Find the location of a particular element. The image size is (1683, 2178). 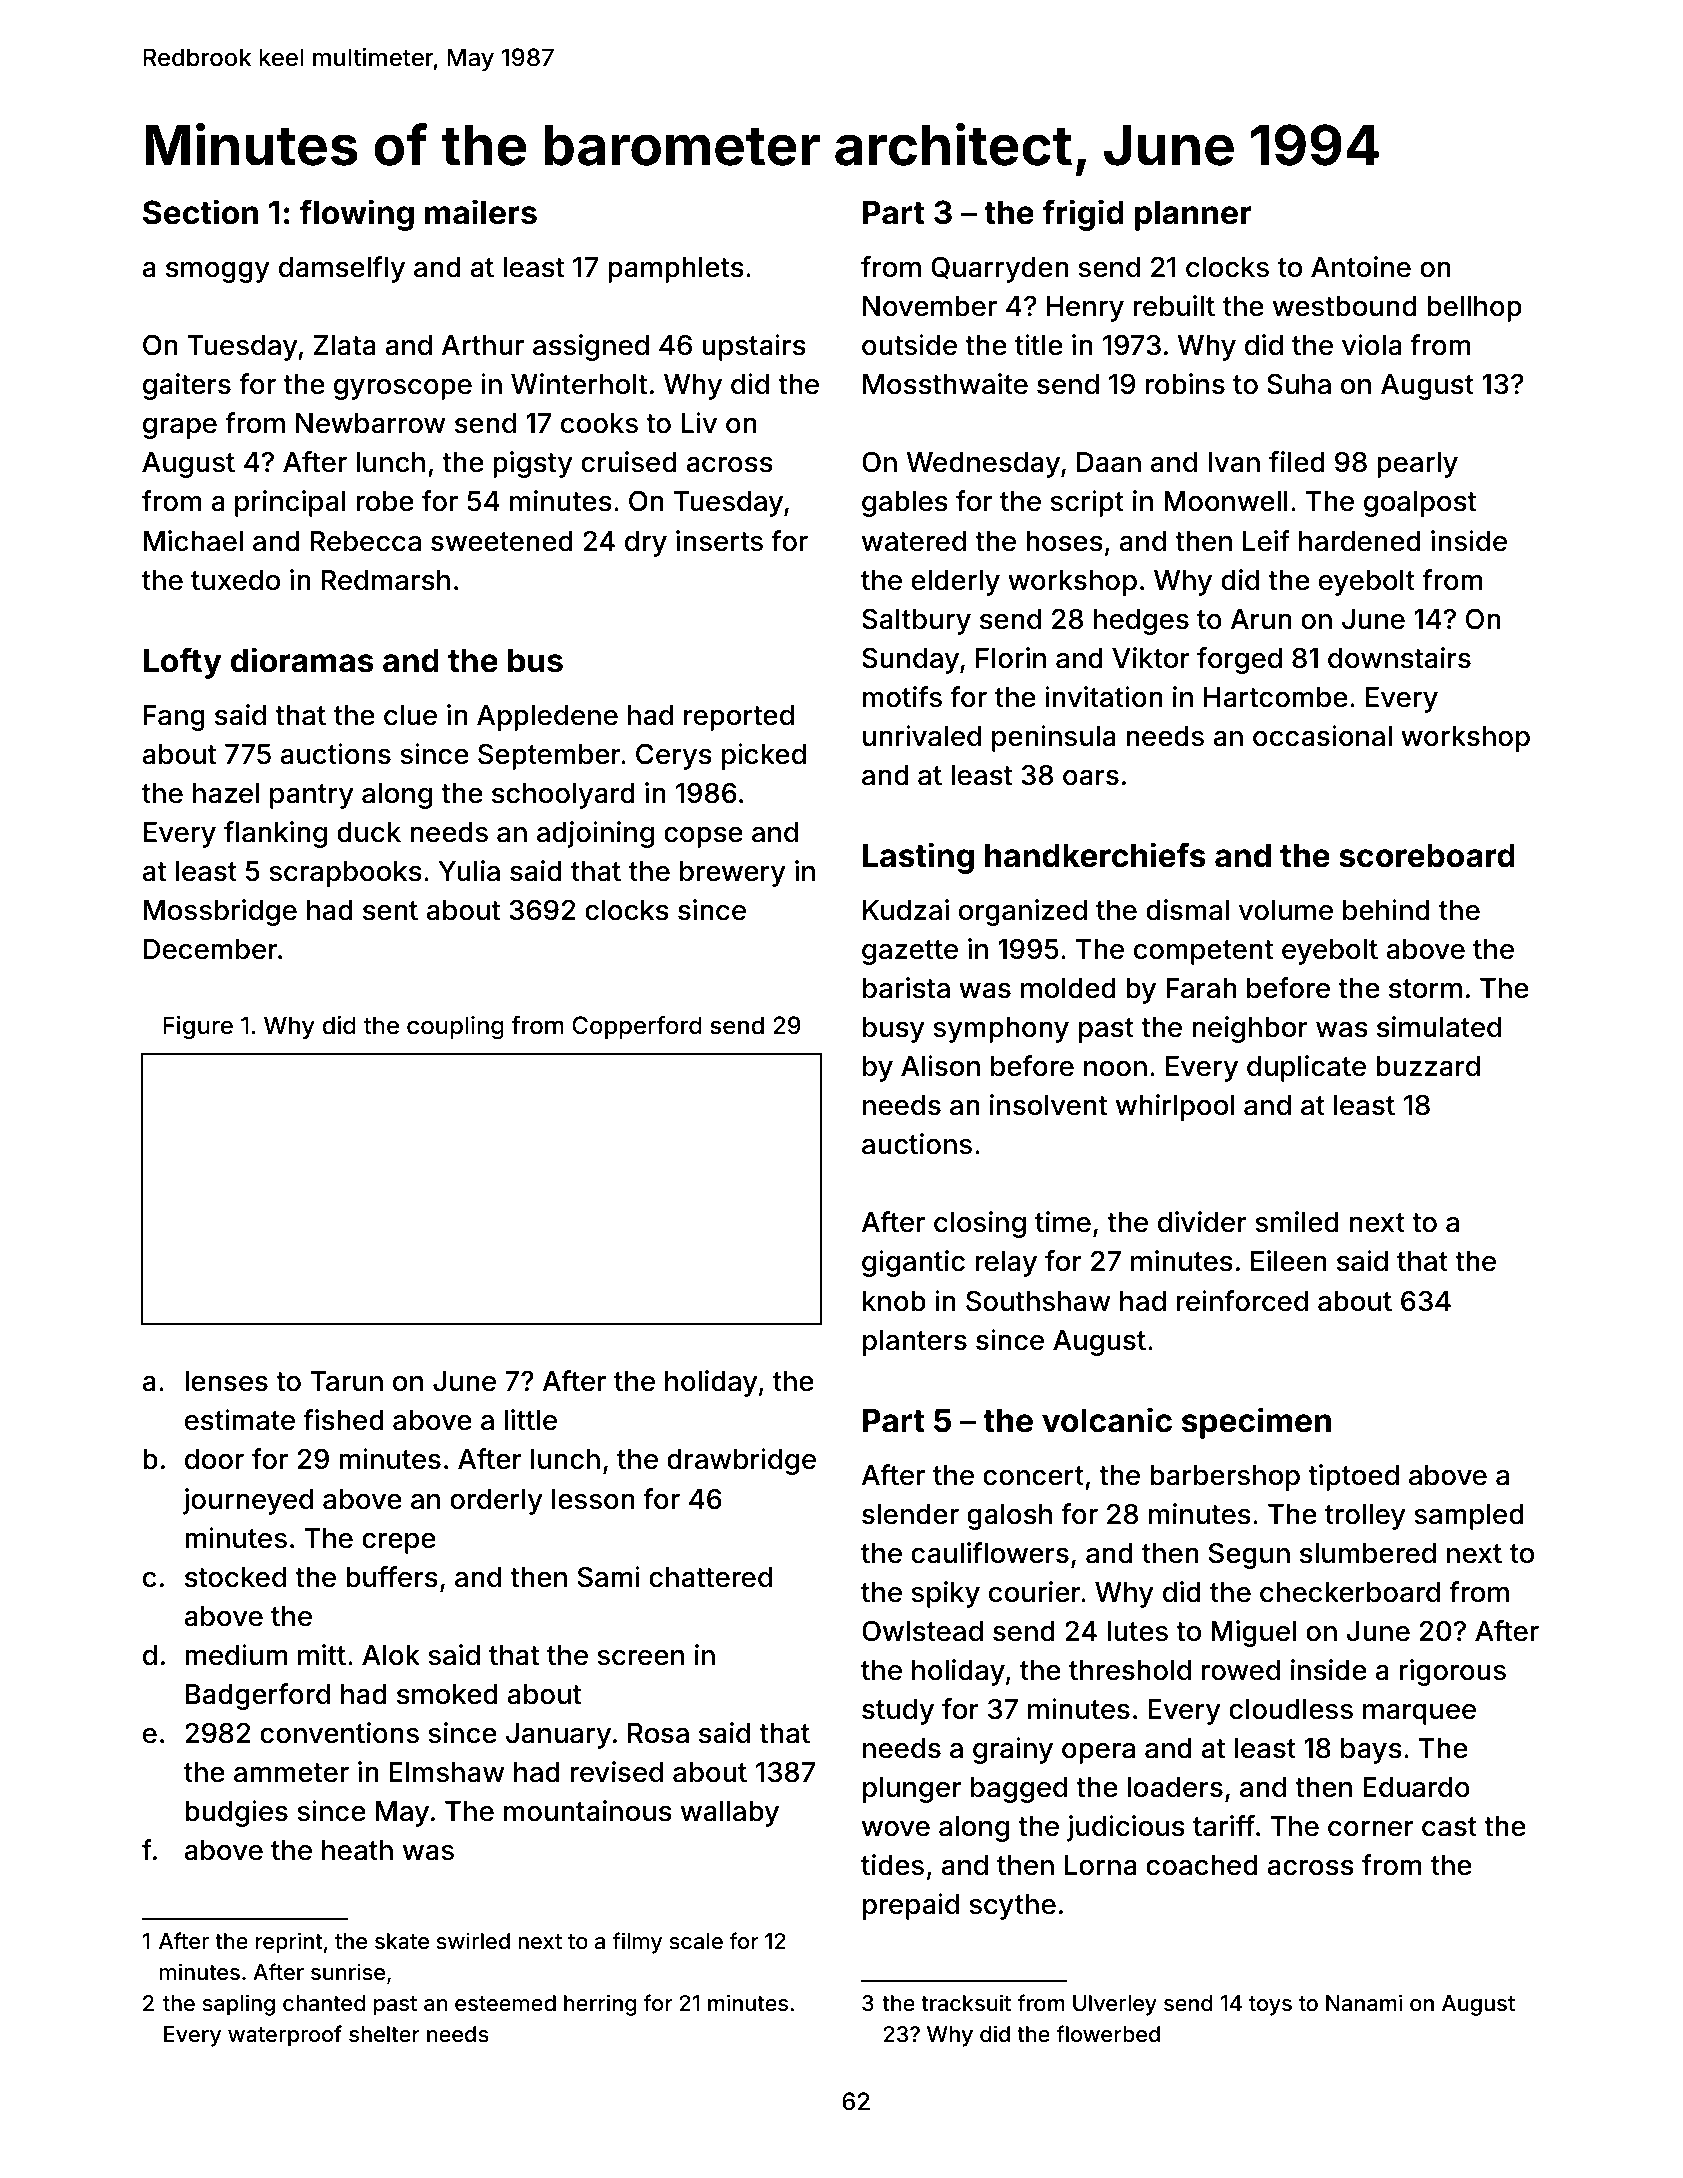

cauliflowers is located at coordinates (990, 1553).
